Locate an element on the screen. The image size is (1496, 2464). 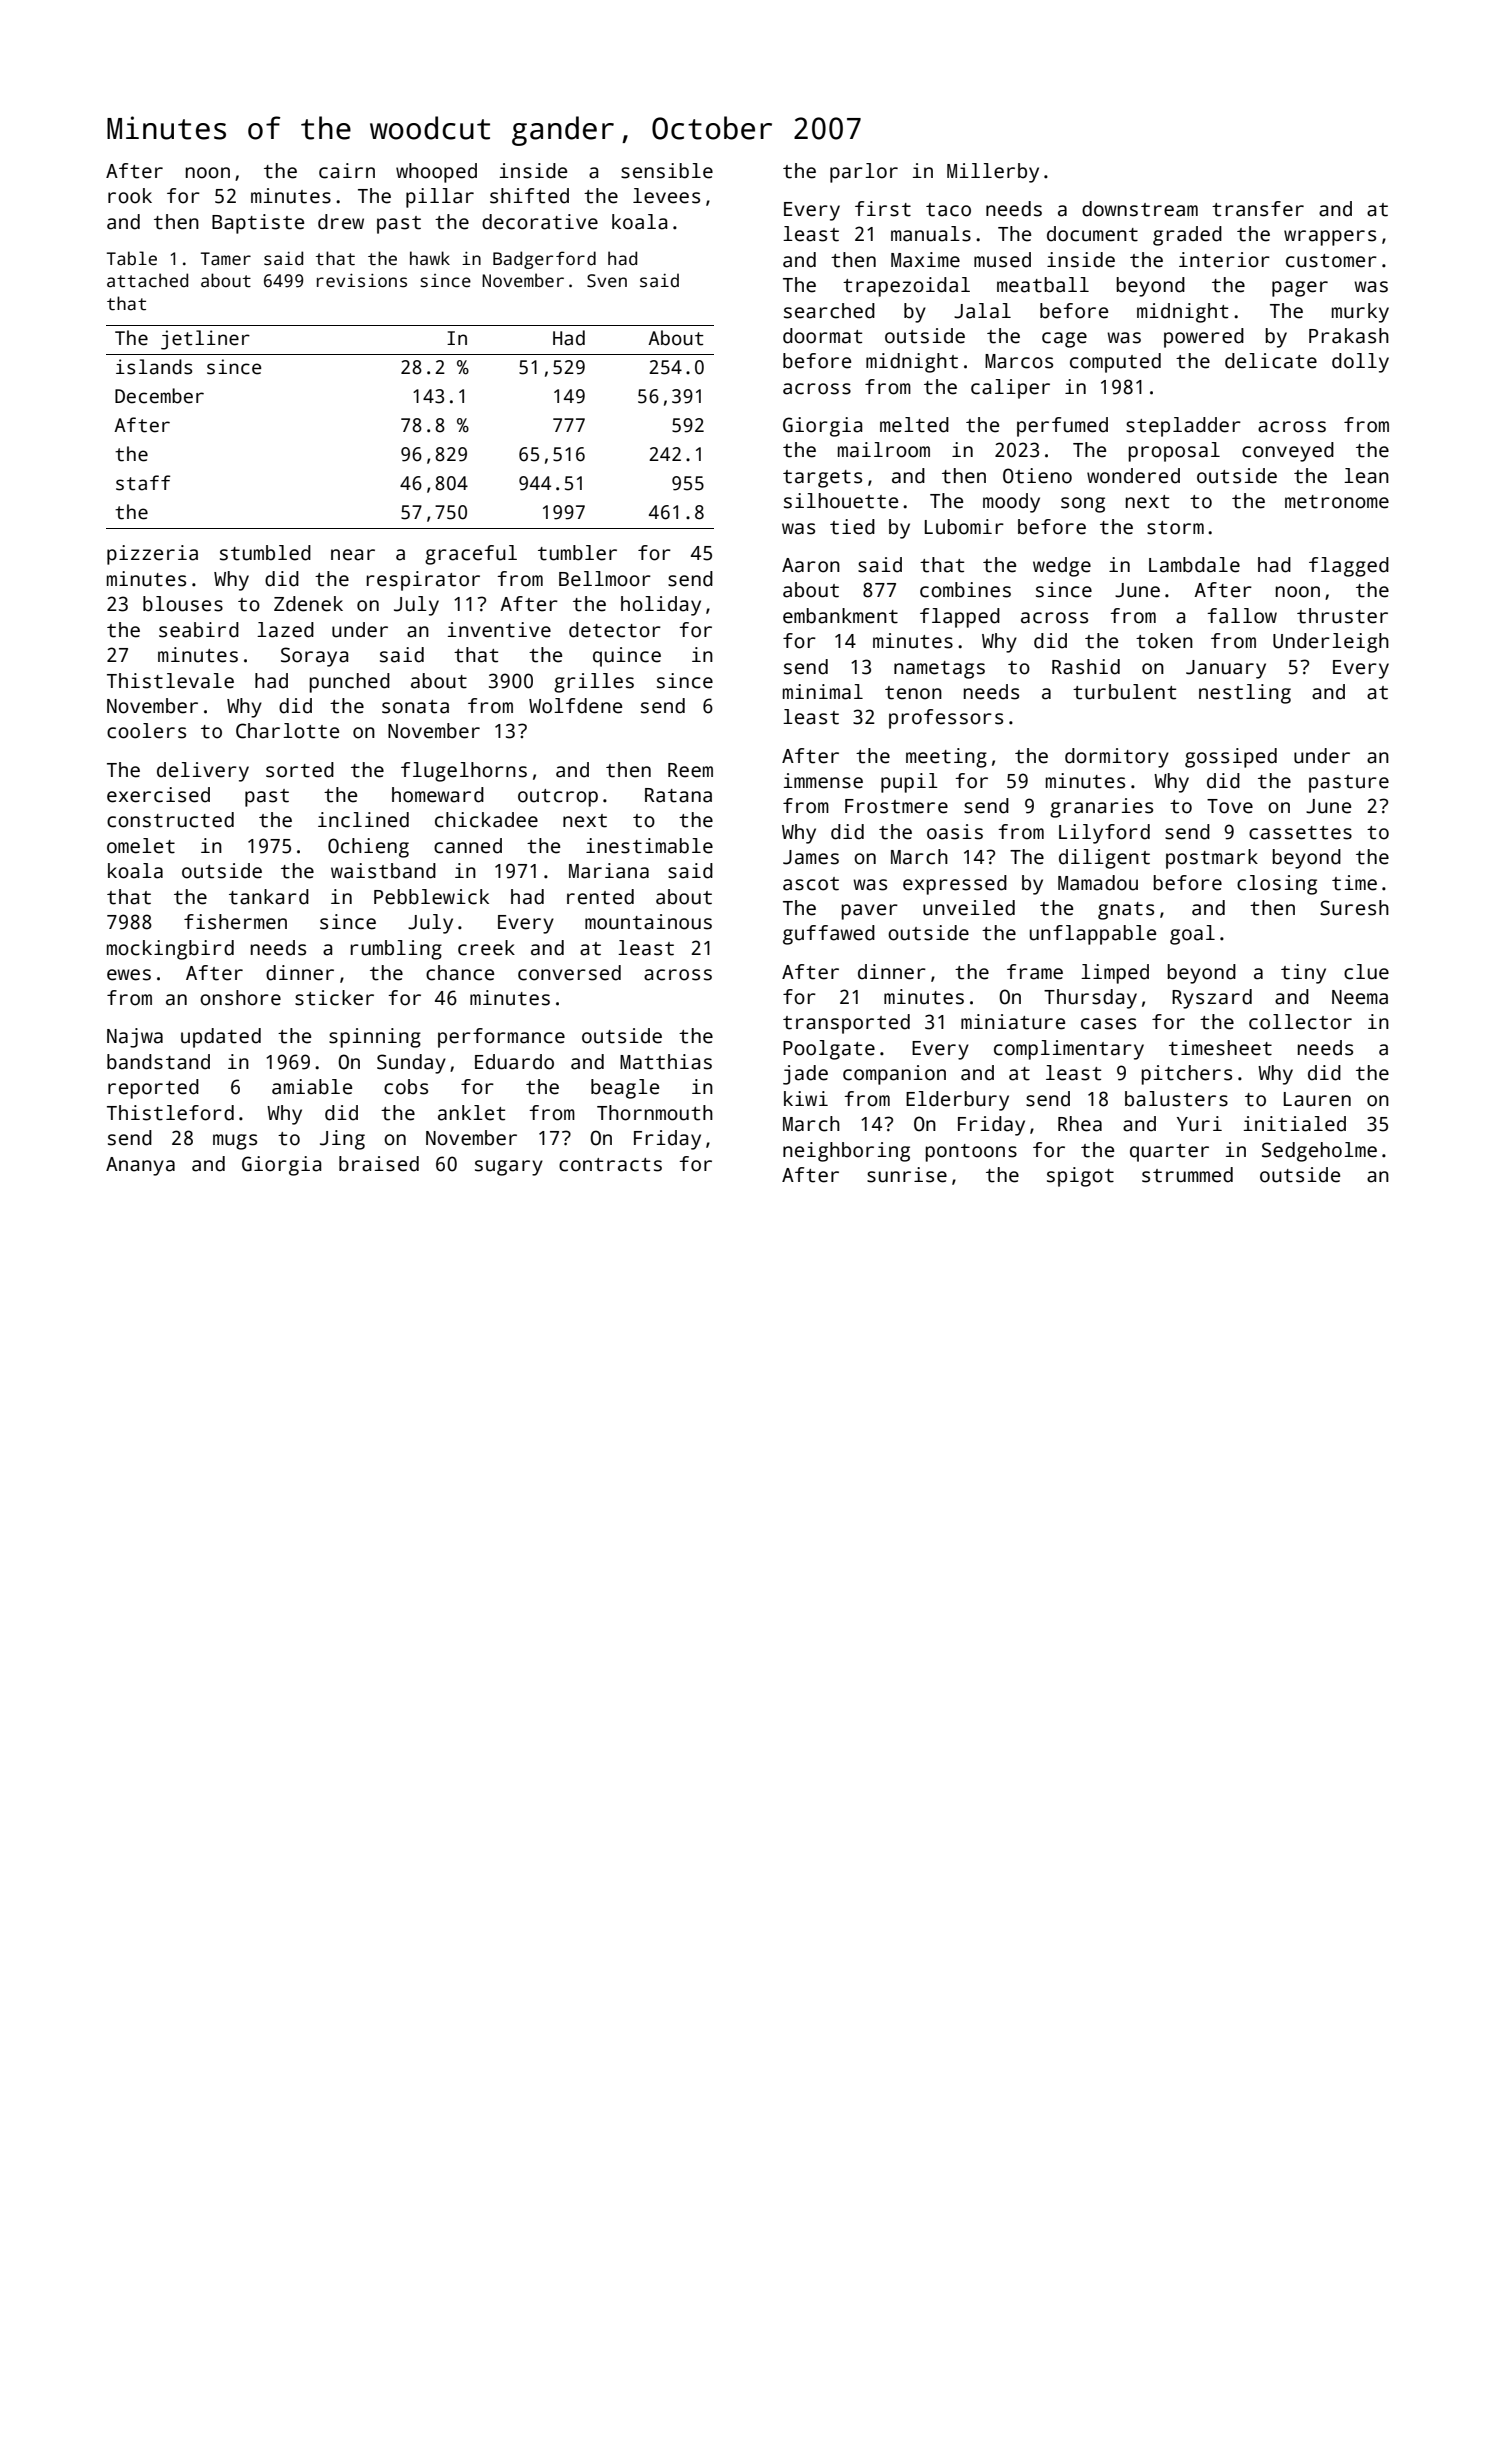
thruster is located at coordinates (1342, 616).
